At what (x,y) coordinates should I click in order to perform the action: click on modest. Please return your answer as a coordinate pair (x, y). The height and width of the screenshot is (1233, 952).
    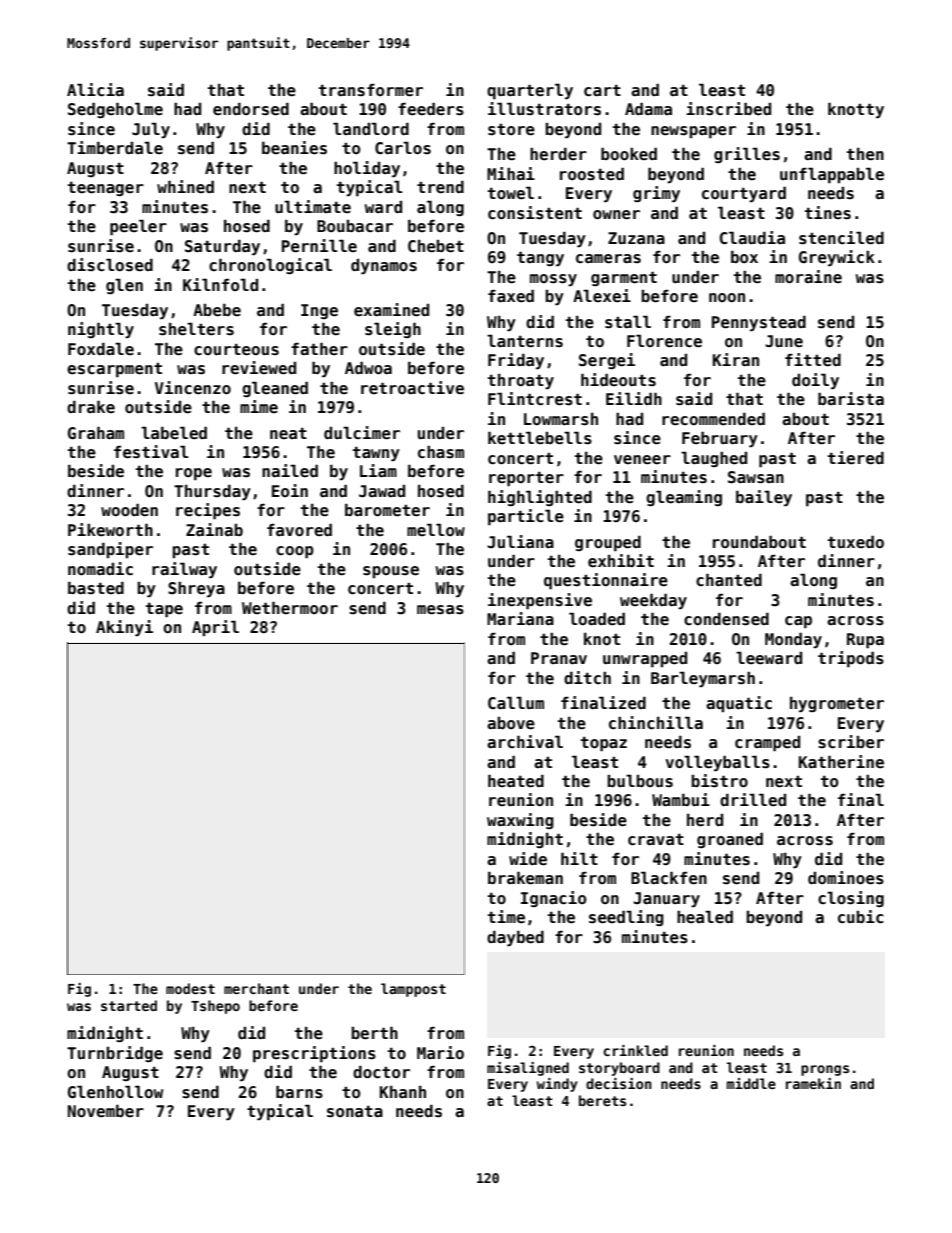
    Looking at the image, I should click on (190, 988).
